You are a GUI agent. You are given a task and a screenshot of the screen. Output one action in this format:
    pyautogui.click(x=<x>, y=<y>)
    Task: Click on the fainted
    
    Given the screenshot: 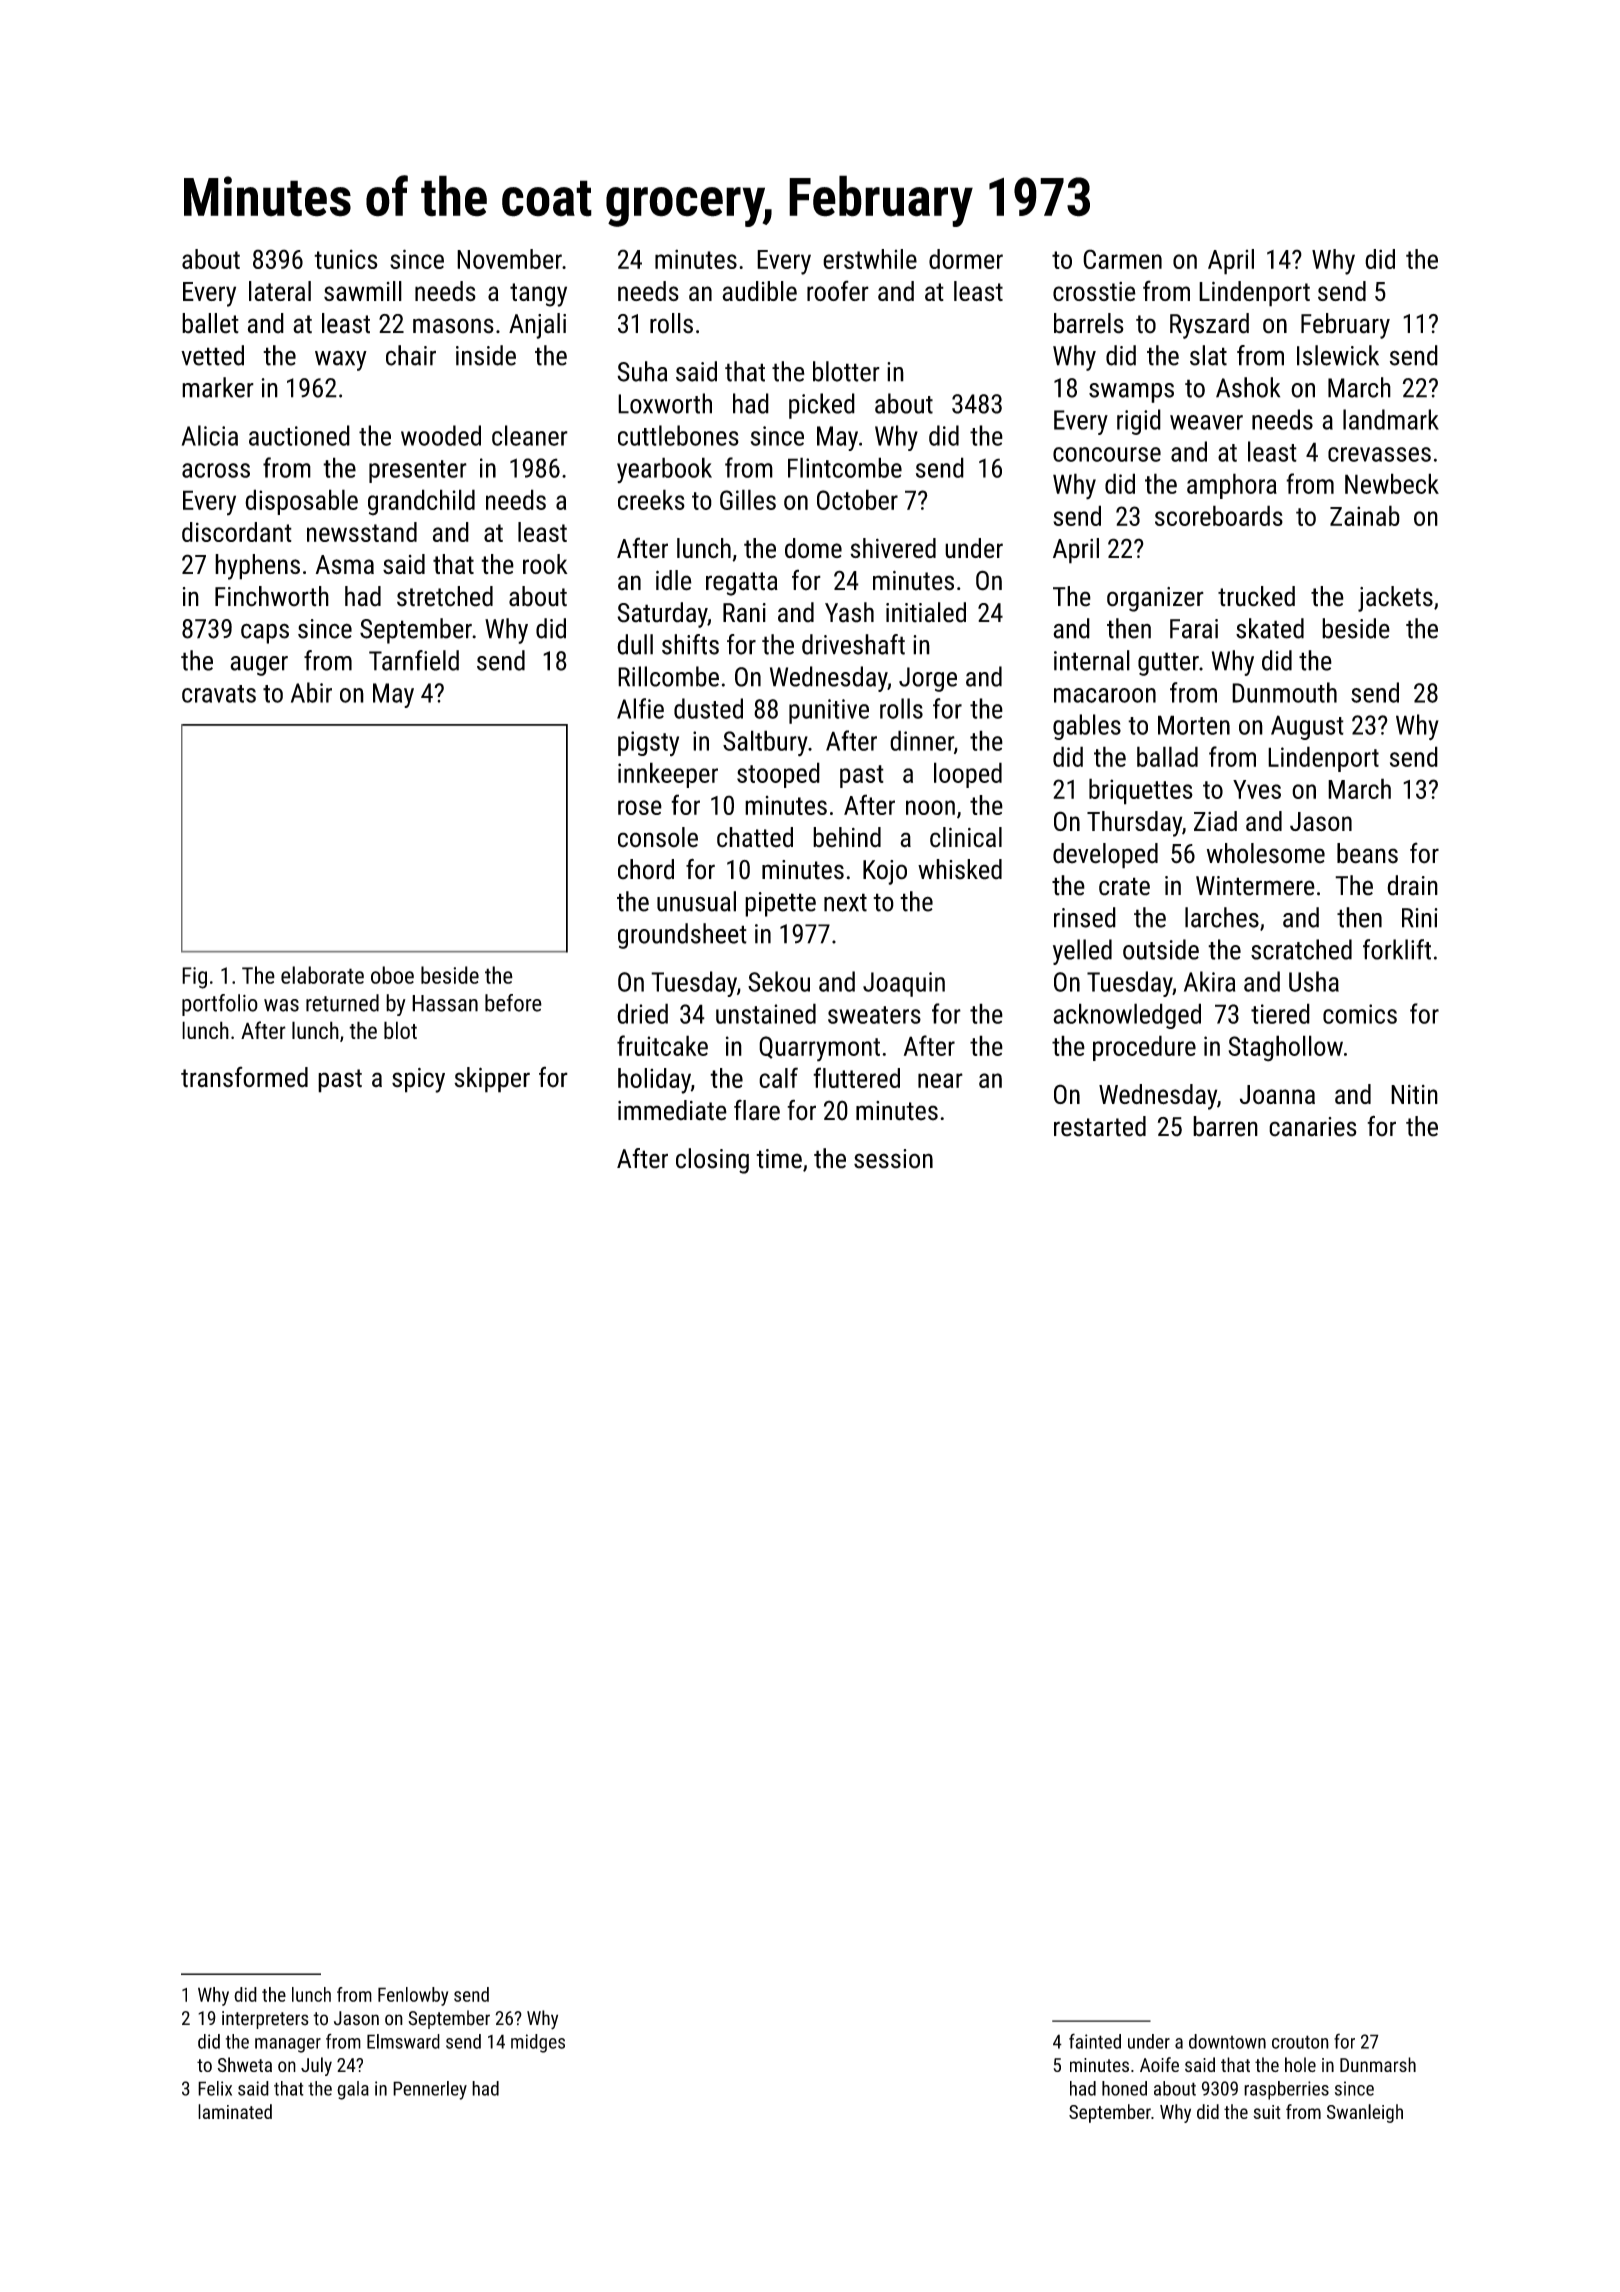 What is the action you would take?
    pyautogui.click(x=1095, y=2041)
